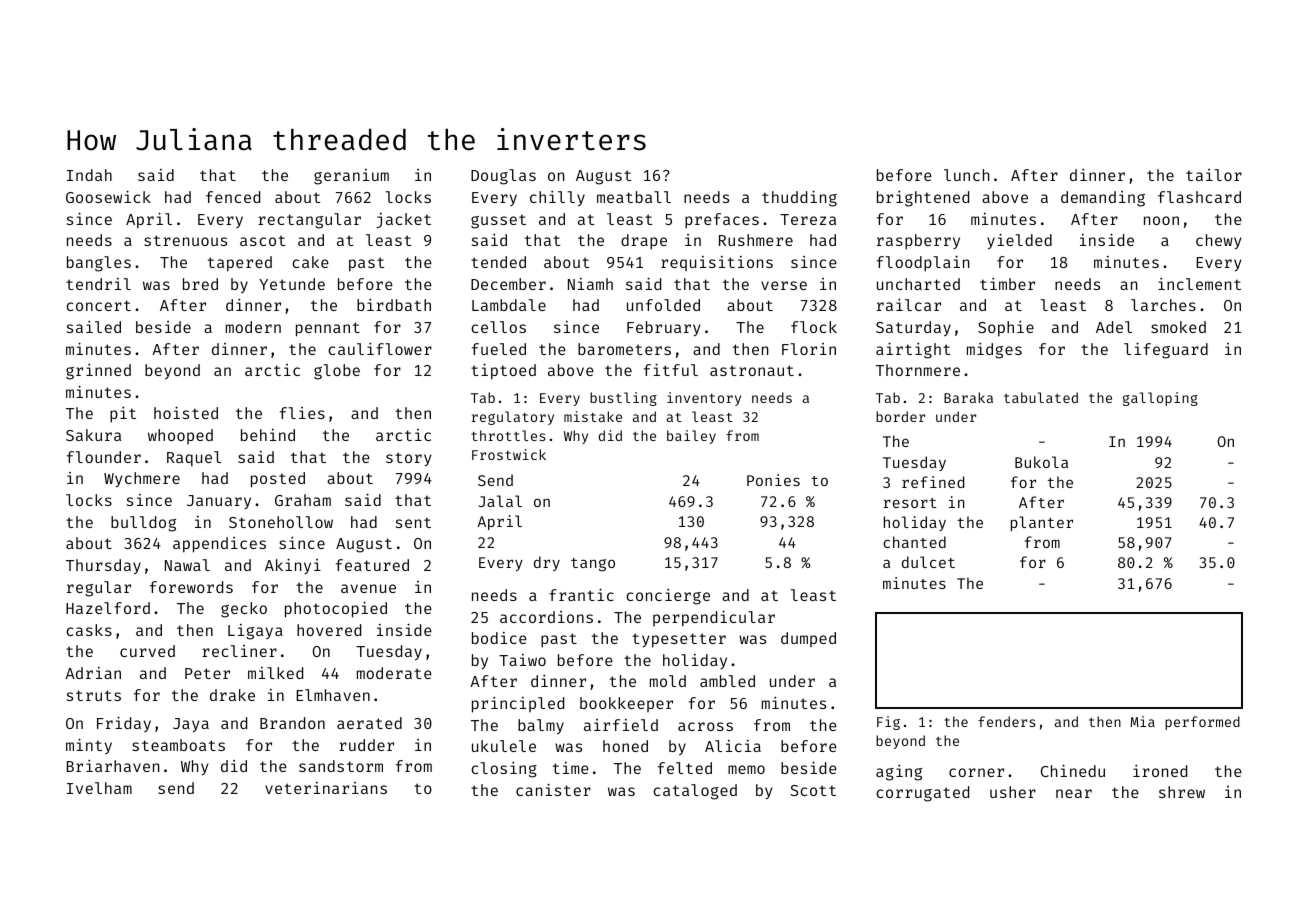  I want to click on brightened, so click(923, 199).
